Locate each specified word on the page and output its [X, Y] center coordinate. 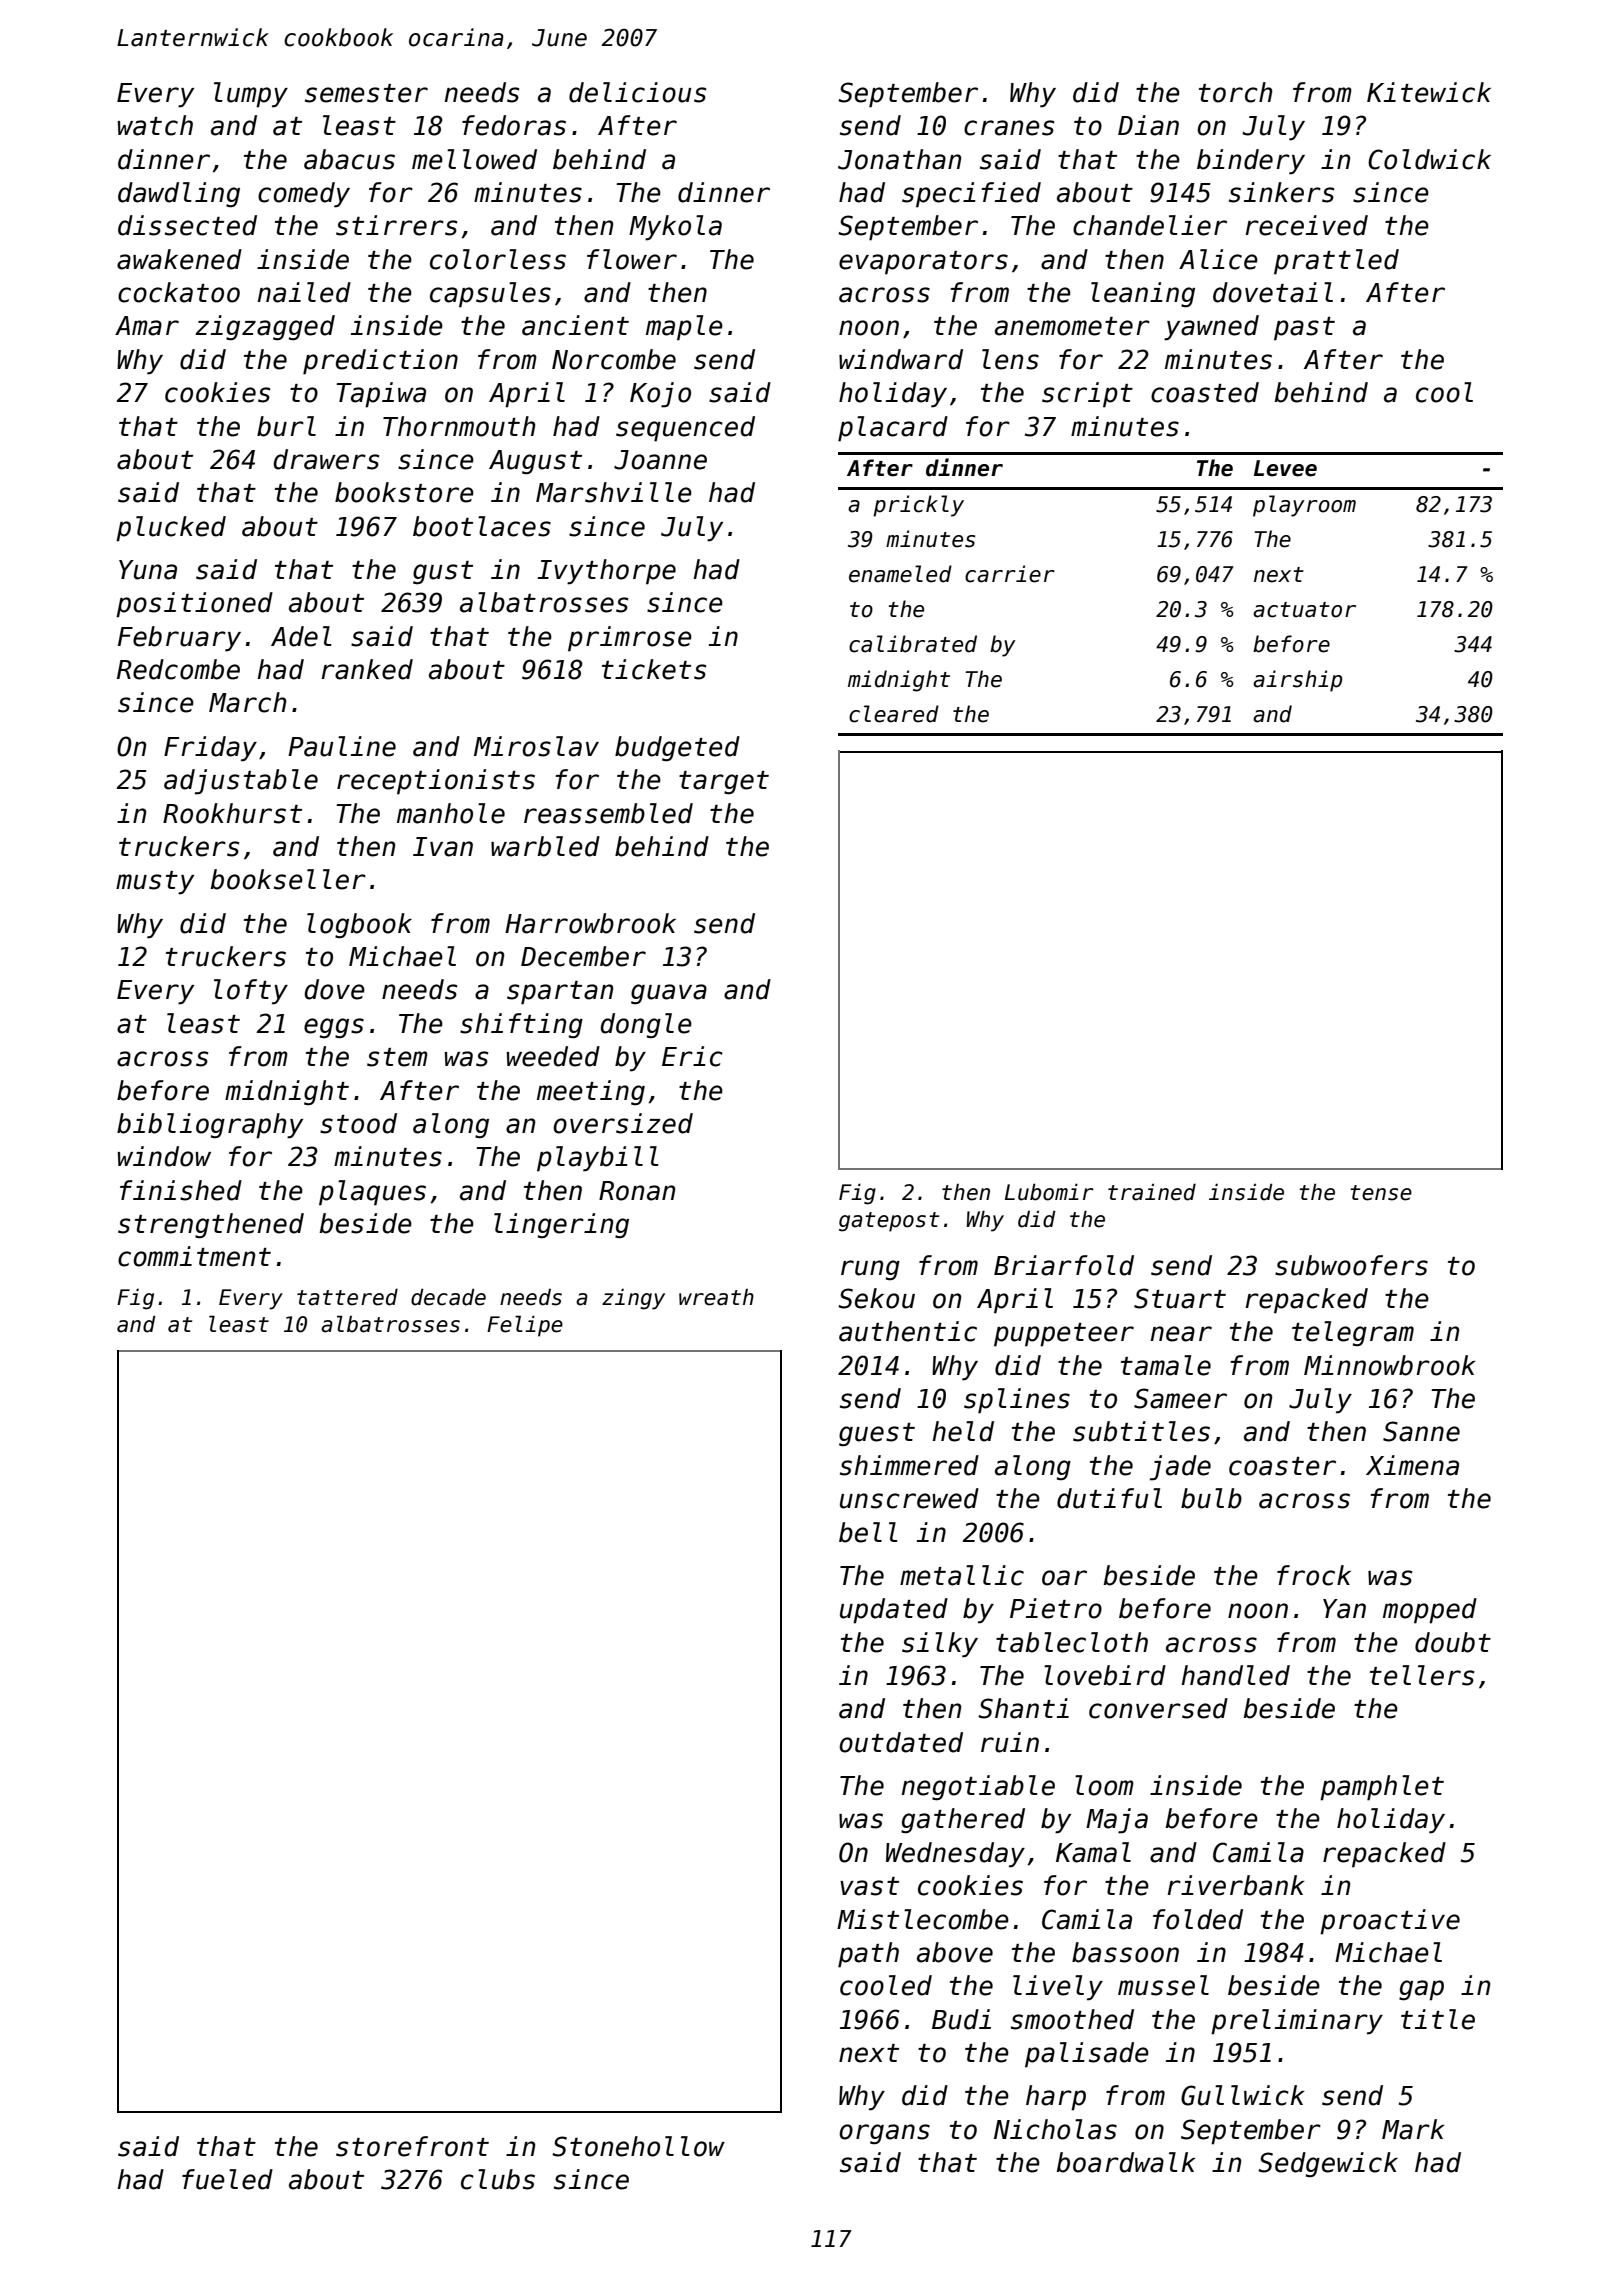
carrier [1010, 574]
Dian [1148, 125]
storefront [412, 2146]
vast [869, 1886]
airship [1297, 681]
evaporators [923, 263]
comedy [304, 195]
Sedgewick [1328, 2164]
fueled [227, 2179]
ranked [367, 669]
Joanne [660, 460]
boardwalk [1126, 2162]
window [164, 1156]
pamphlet [1382, 1788]
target [724, 783]
